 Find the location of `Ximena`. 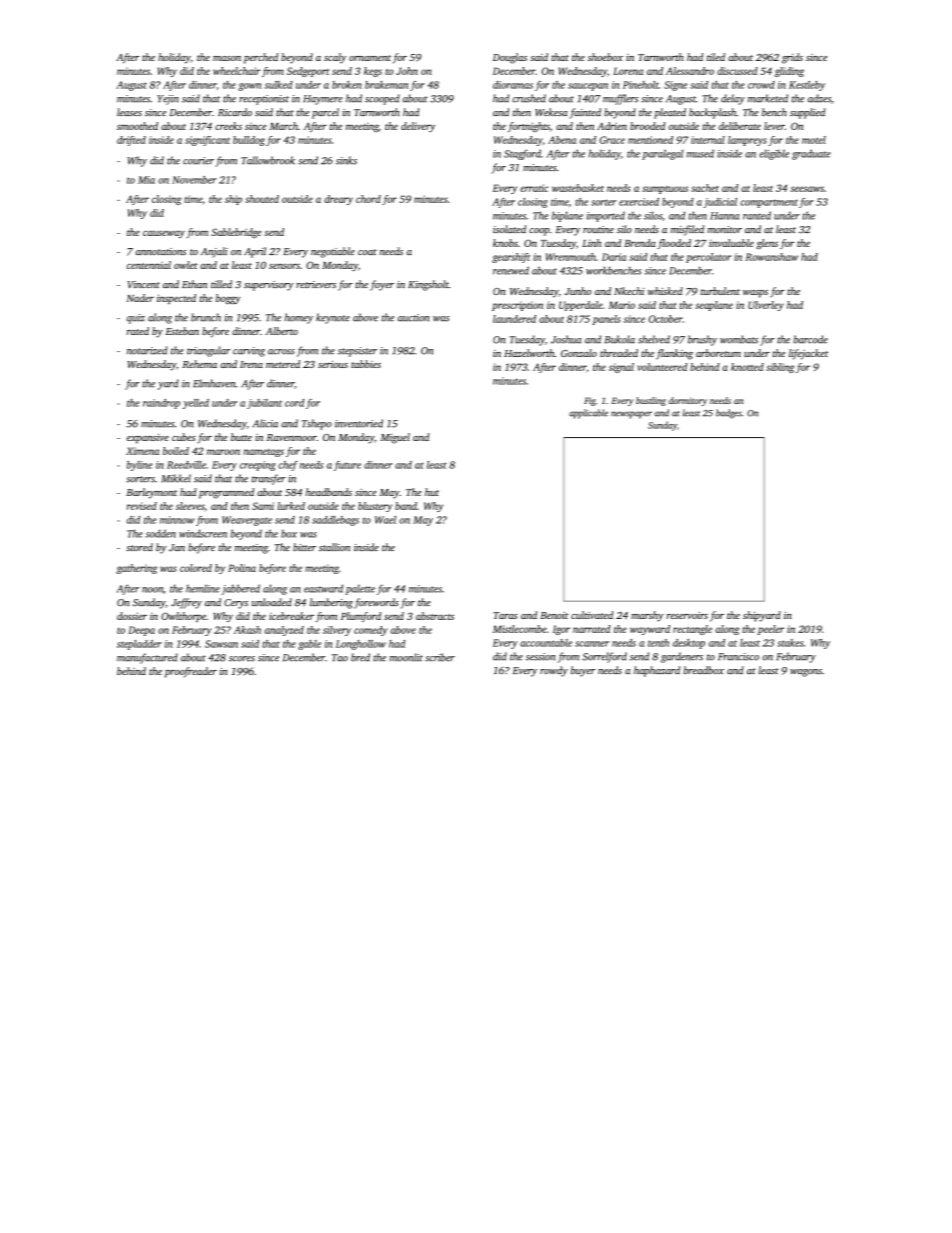

Ximena is located at coordinates (142, 451).
